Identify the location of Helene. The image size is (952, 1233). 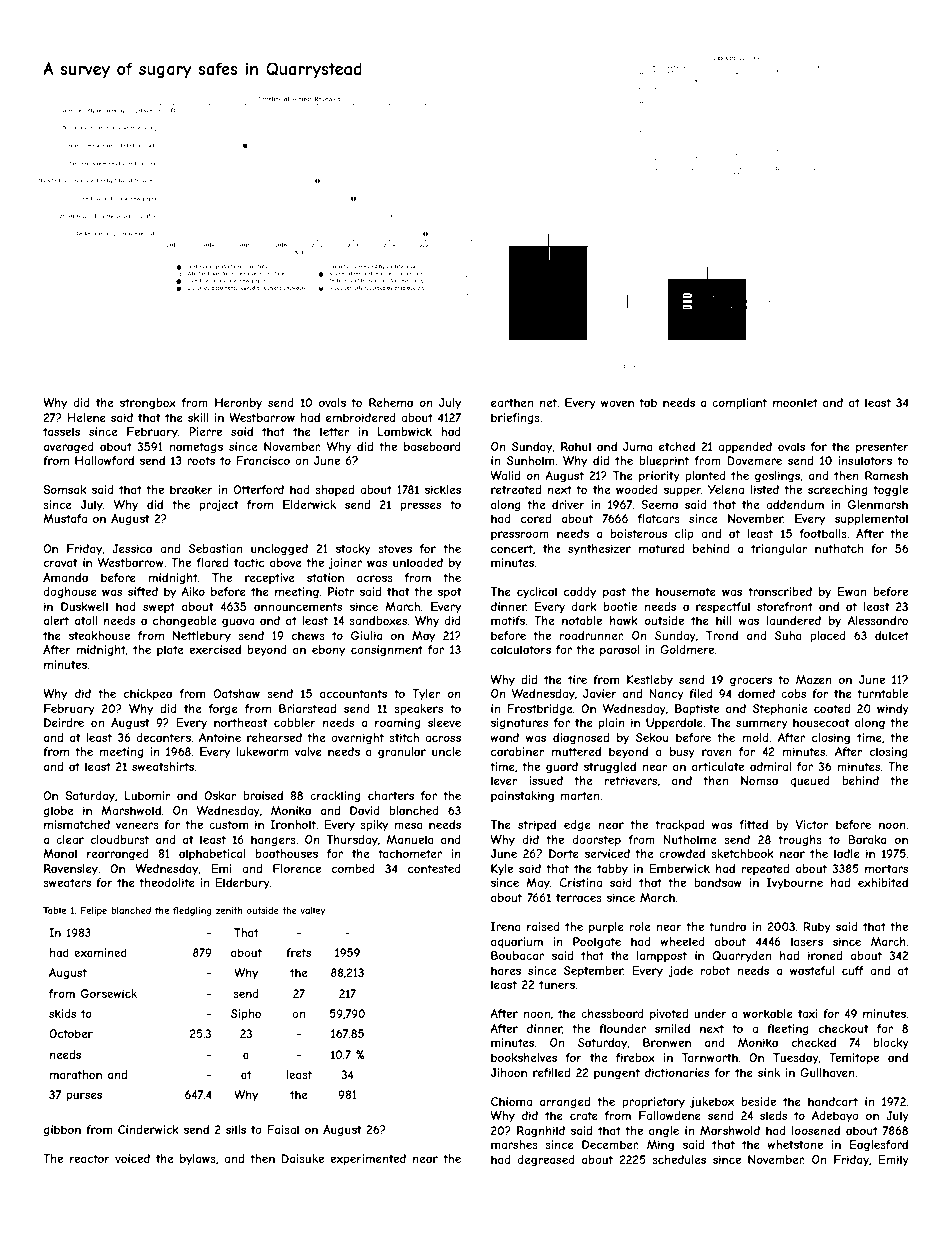
(87, 417).
